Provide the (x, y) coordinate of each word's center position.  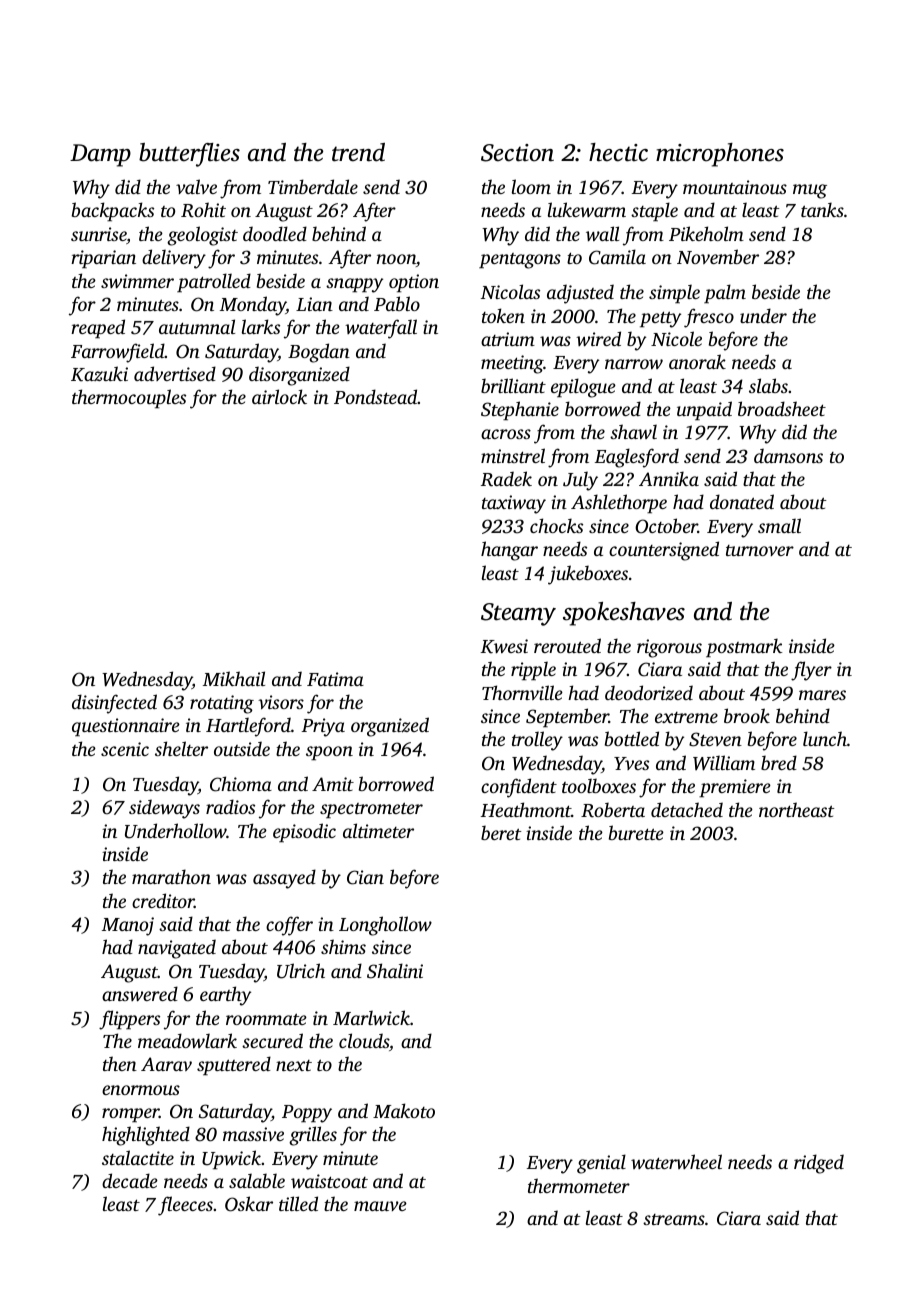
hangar (509, 551)
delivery (174, 259)
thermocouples (129, 399)
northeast (797, 809)
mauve (380, 1206)
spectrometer (371, 810)
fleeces (185, 1206)
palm (725, 294)
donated (742, 501)
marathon (171, 876)
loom (531, 186)
